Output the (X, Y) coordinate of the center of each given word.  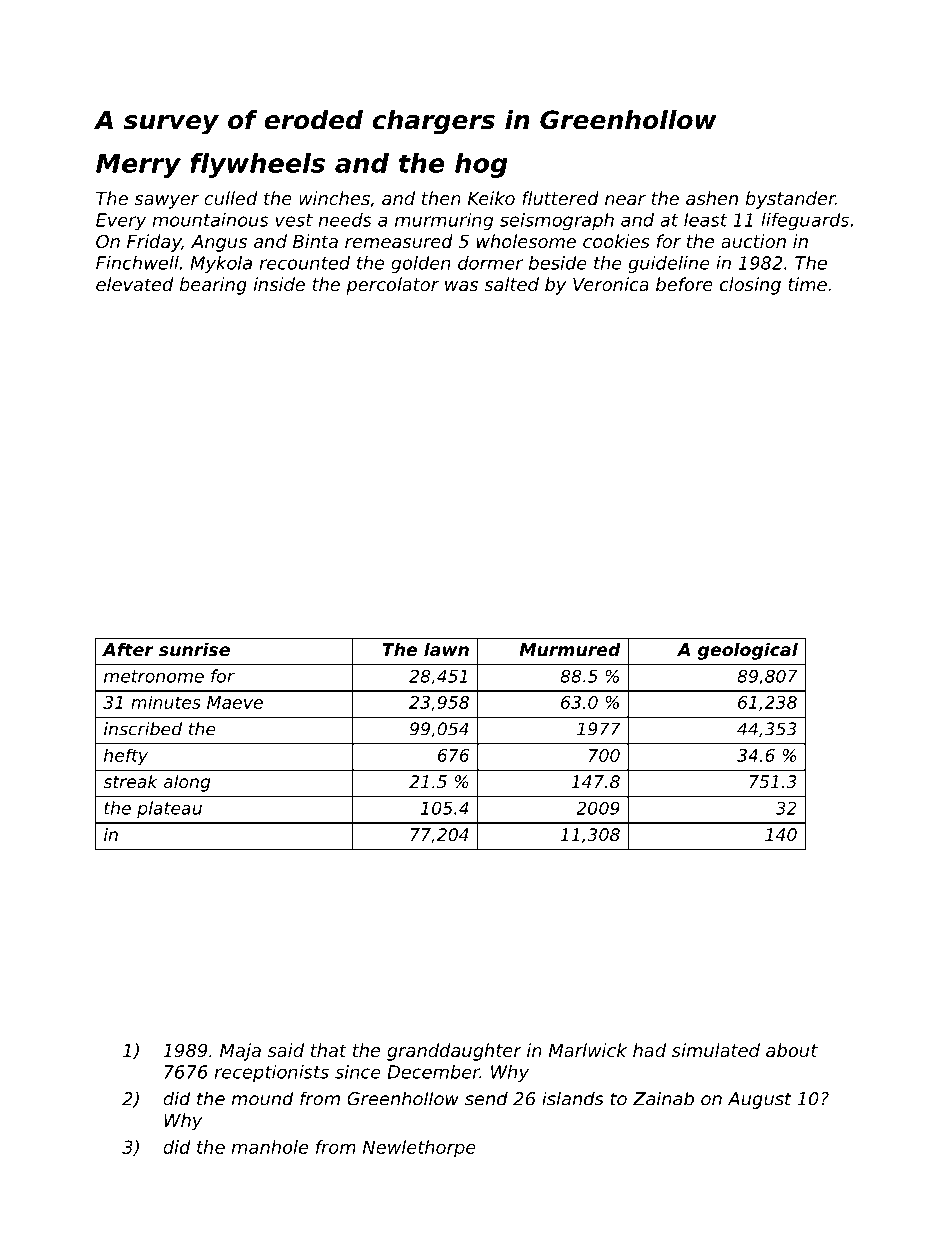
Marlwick (588, 1050)
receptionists (272, 1073)
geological (748, 651)
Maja (240, 1052)
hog (481, 165)
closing (750, 286)
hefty (126, 757)
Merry (138, 166)
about (792, 1050)
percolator (392, 286)
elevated (134, 284)
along (187, 783)
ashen (712, 198)
